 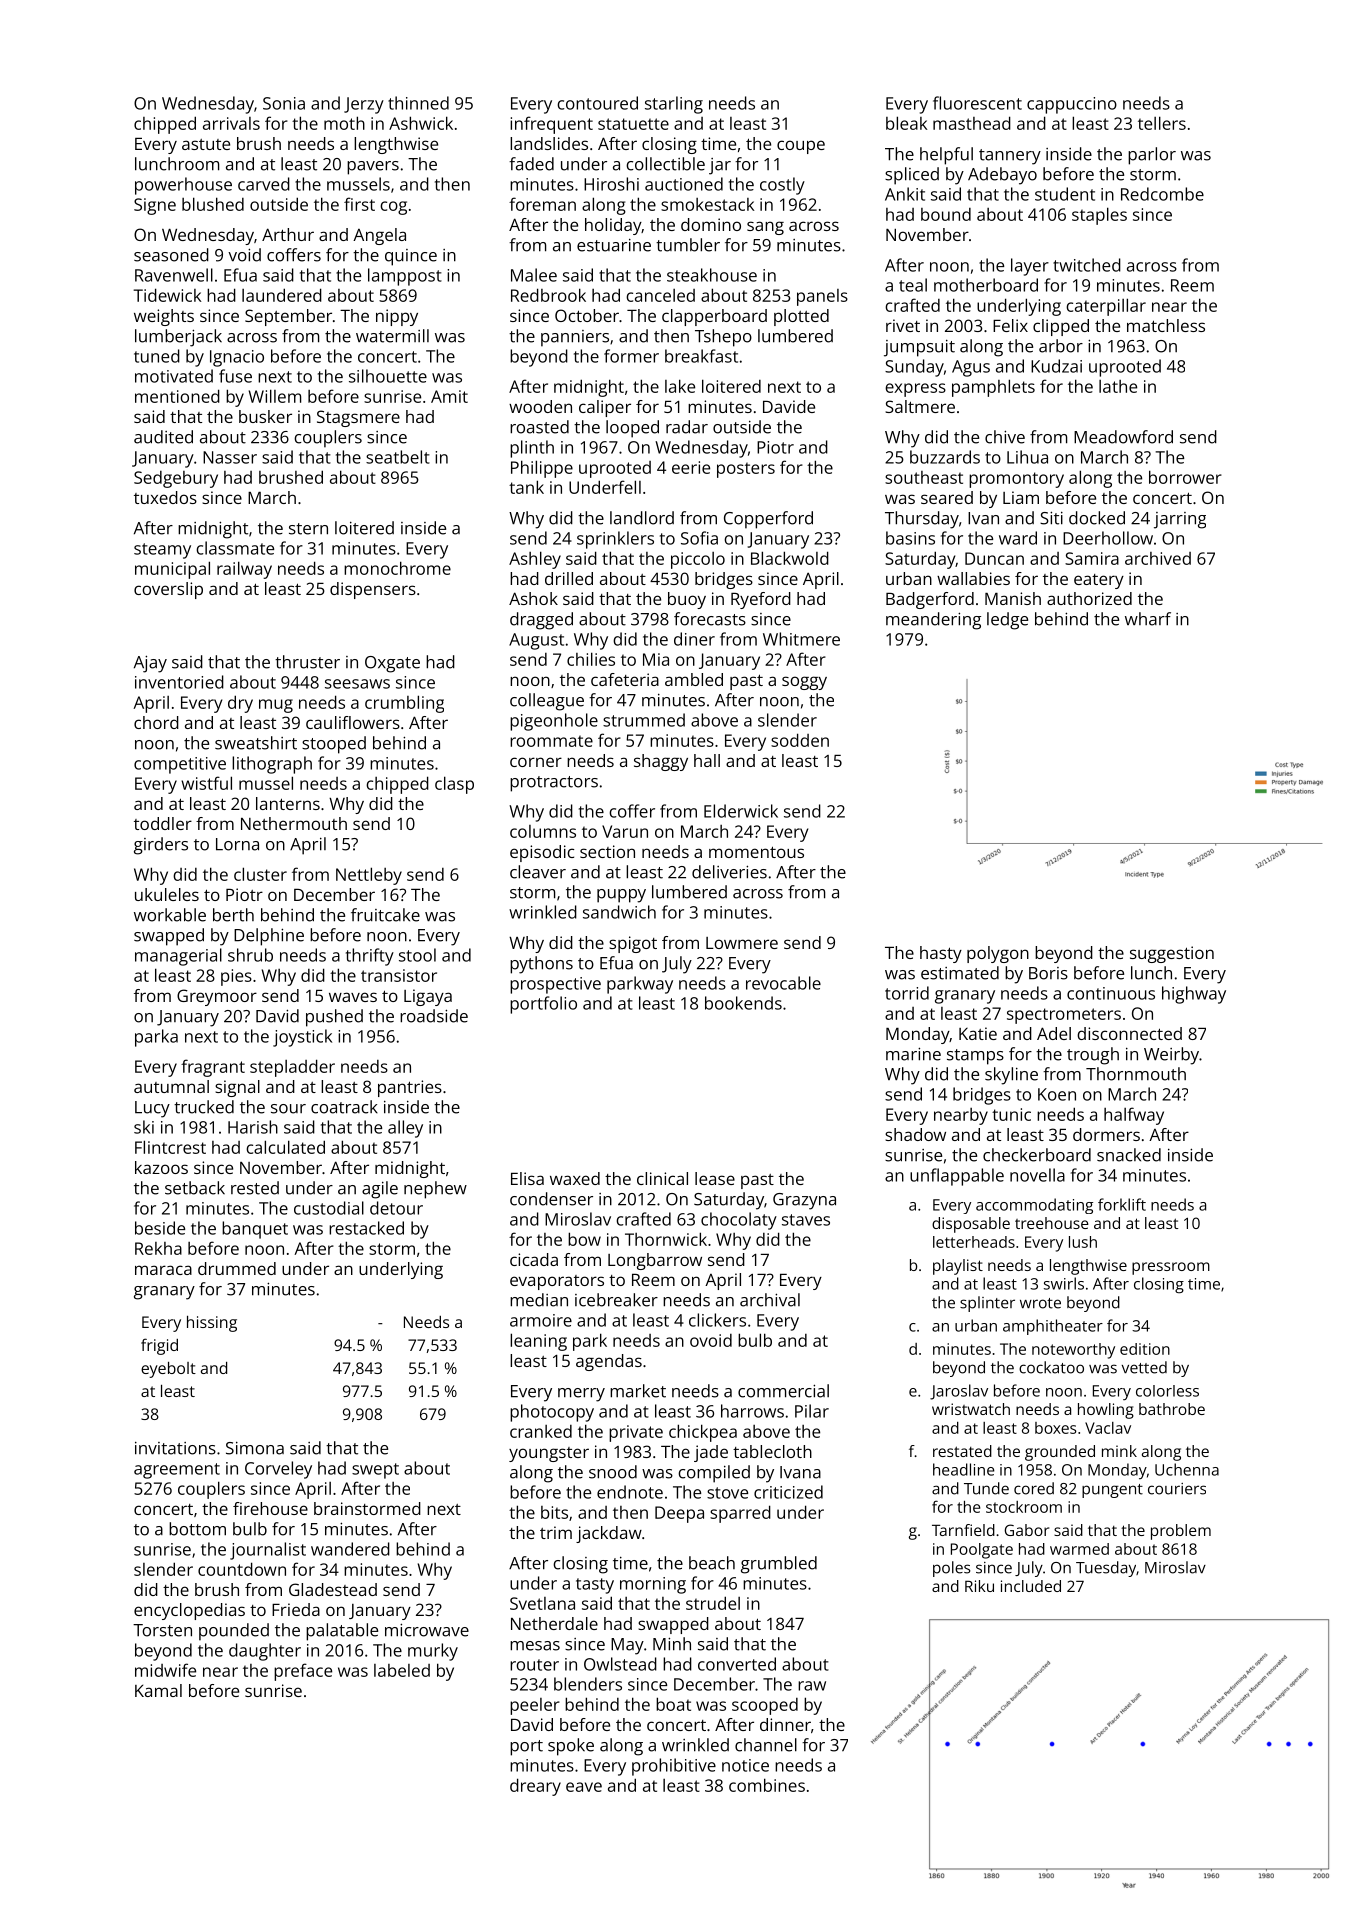 I want to click on dreary, so click(x=535, y=1787).
